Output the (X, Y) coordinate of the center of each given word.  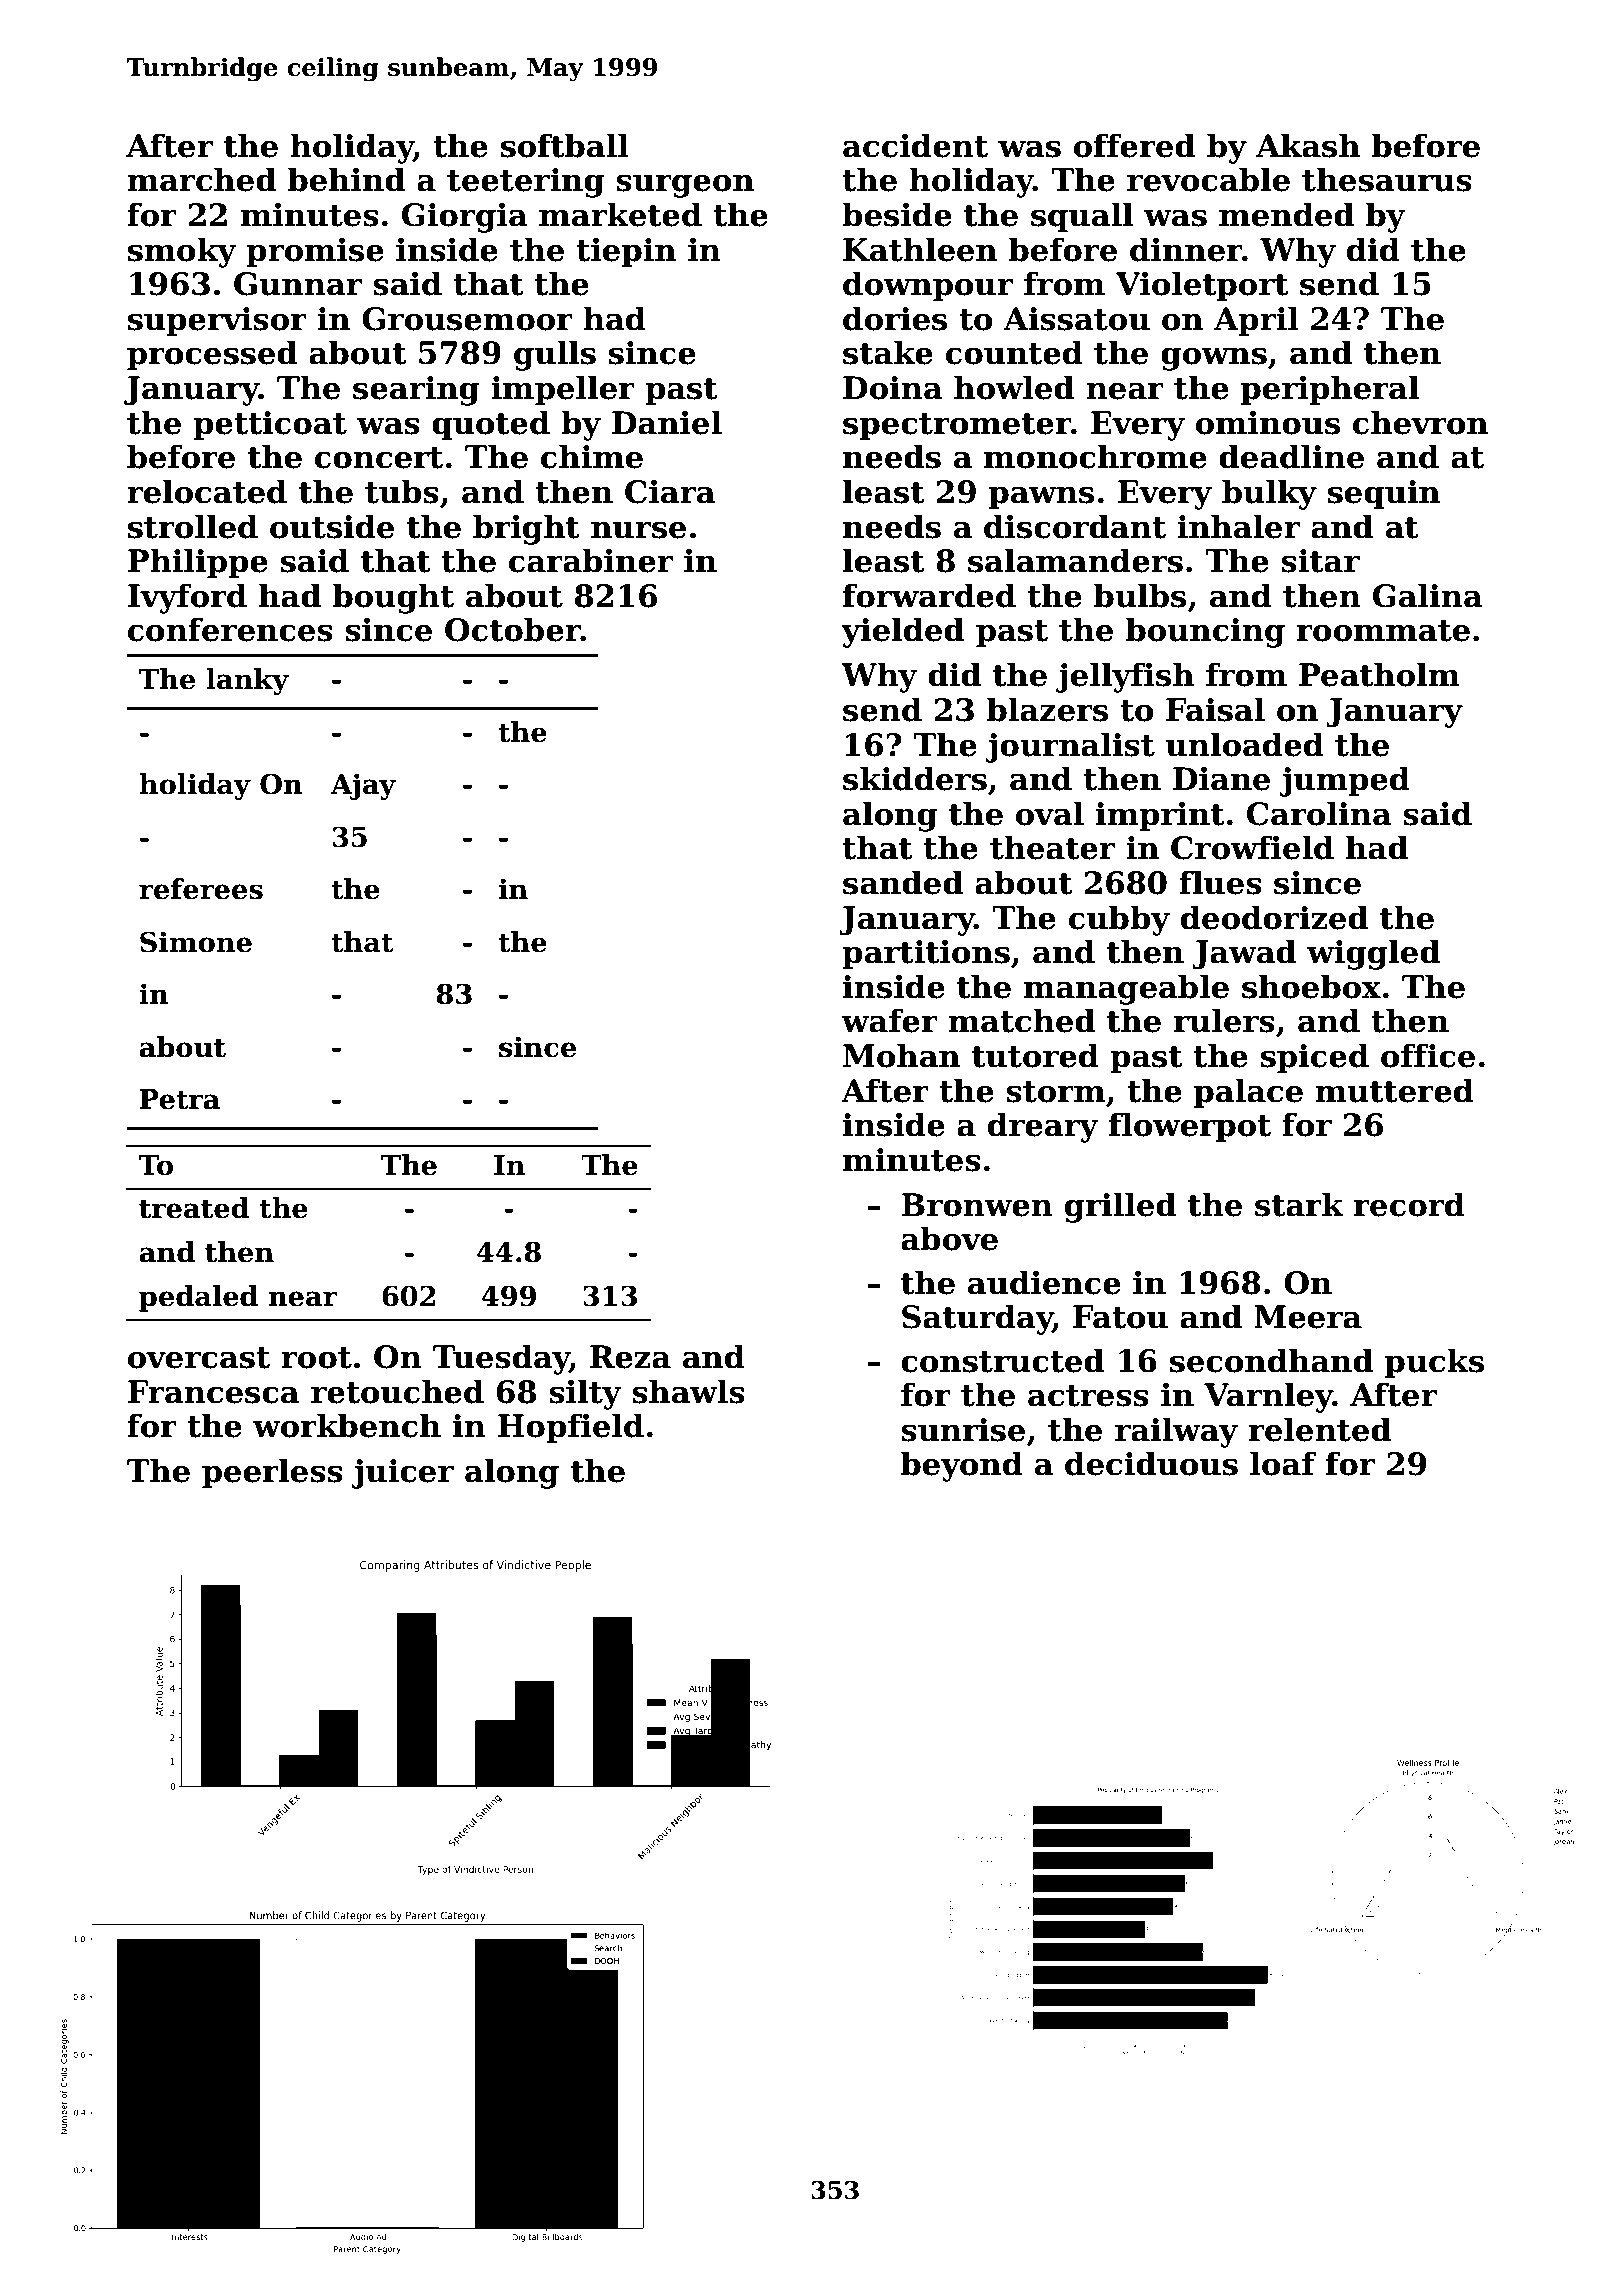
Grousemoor (467, 319)
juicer (403, 1474)
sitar (1320, 561)
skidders (915, 778)
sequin (1384, 495)
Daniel (667, 422)
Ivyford (187, 598)
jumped (1345, 781)
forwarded (929, 595)
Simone (196, 942)
